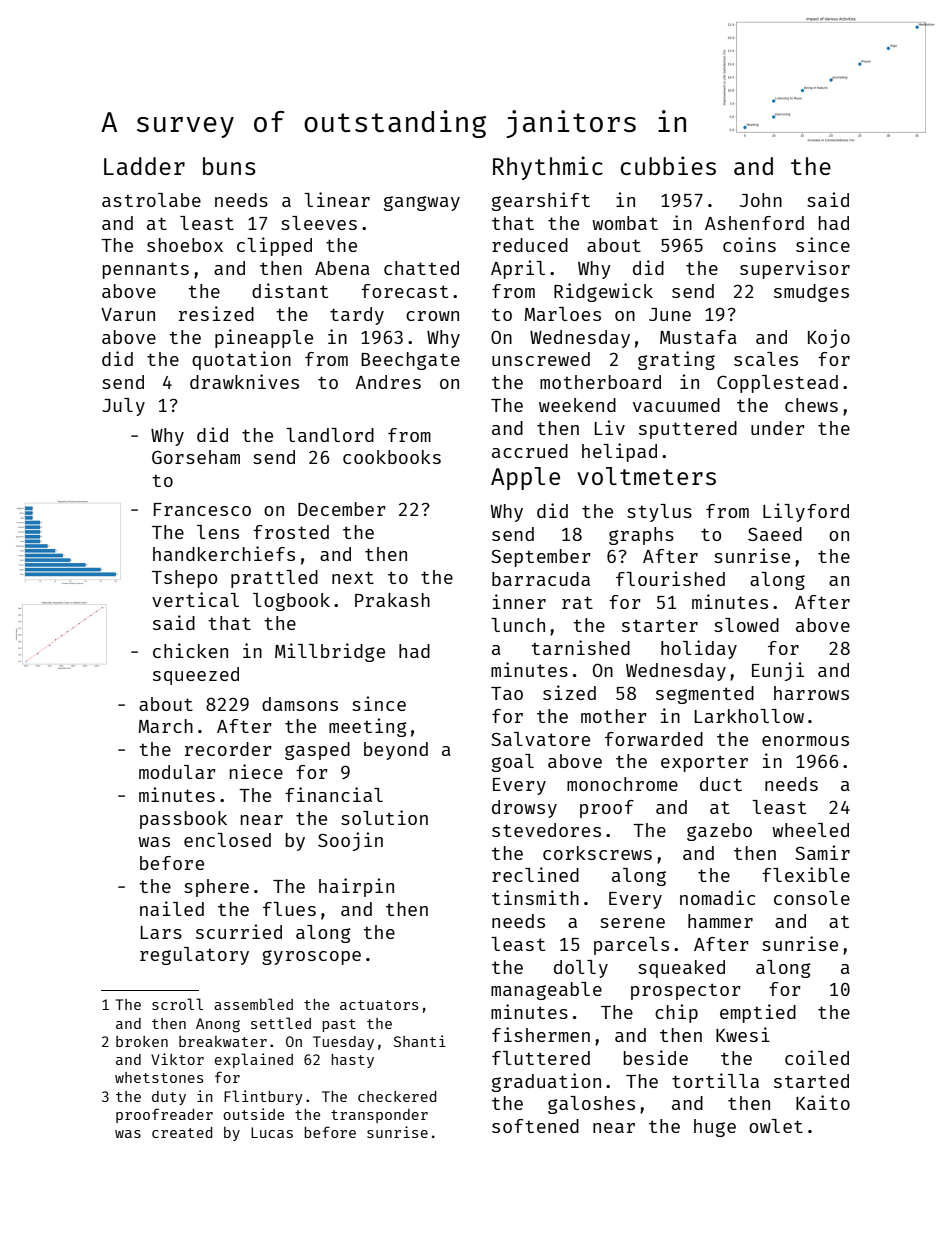 This page has height=1233, width=952. What do you see at coordinates (169, 1098) in the page?
I see `duty` at bounding box center [169, 1098].
